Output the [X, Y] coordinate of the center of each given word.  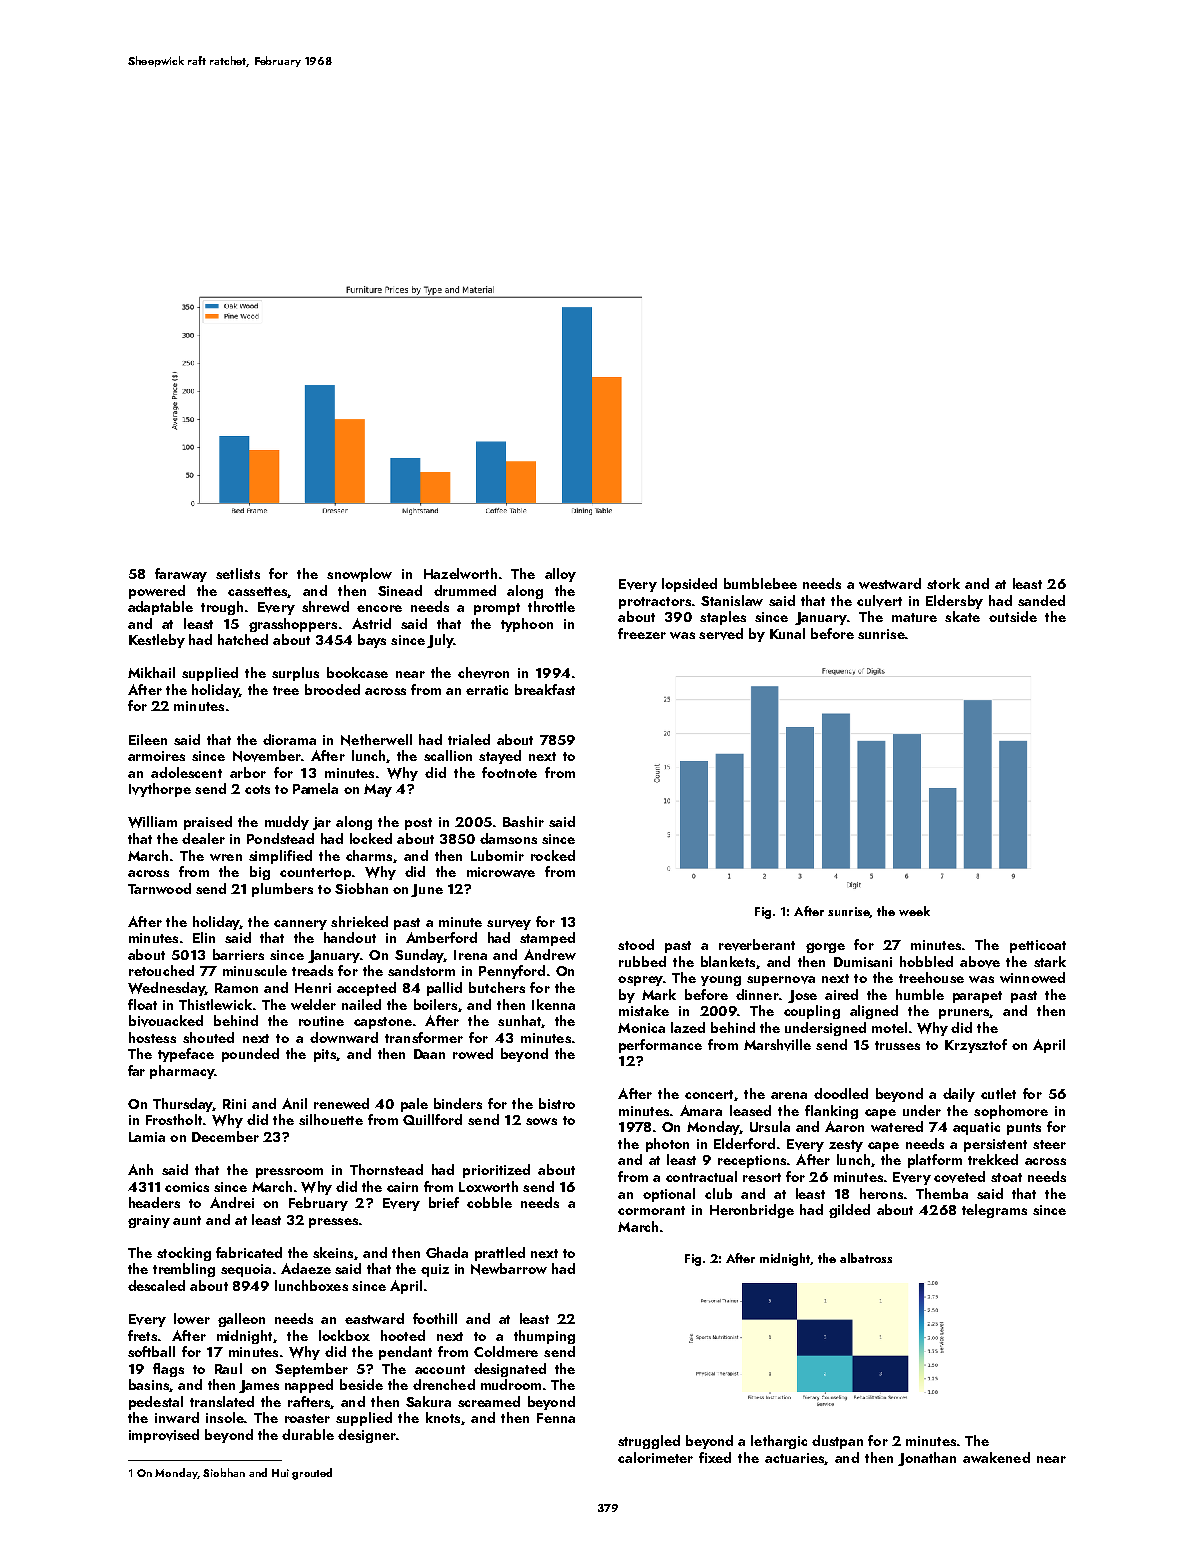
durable [308, 1434]
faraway [181, 575]
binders [458, 1103]
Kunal [787, 633]
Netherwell [376, 740]
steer [1049, 1144]
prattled [500, 1254]
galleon [241, 1320]
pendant [405, 1353]
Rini [234, 1104]
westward [890, 583]
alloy [560, 575]
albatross [866, 1258]
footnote [509, 772]
